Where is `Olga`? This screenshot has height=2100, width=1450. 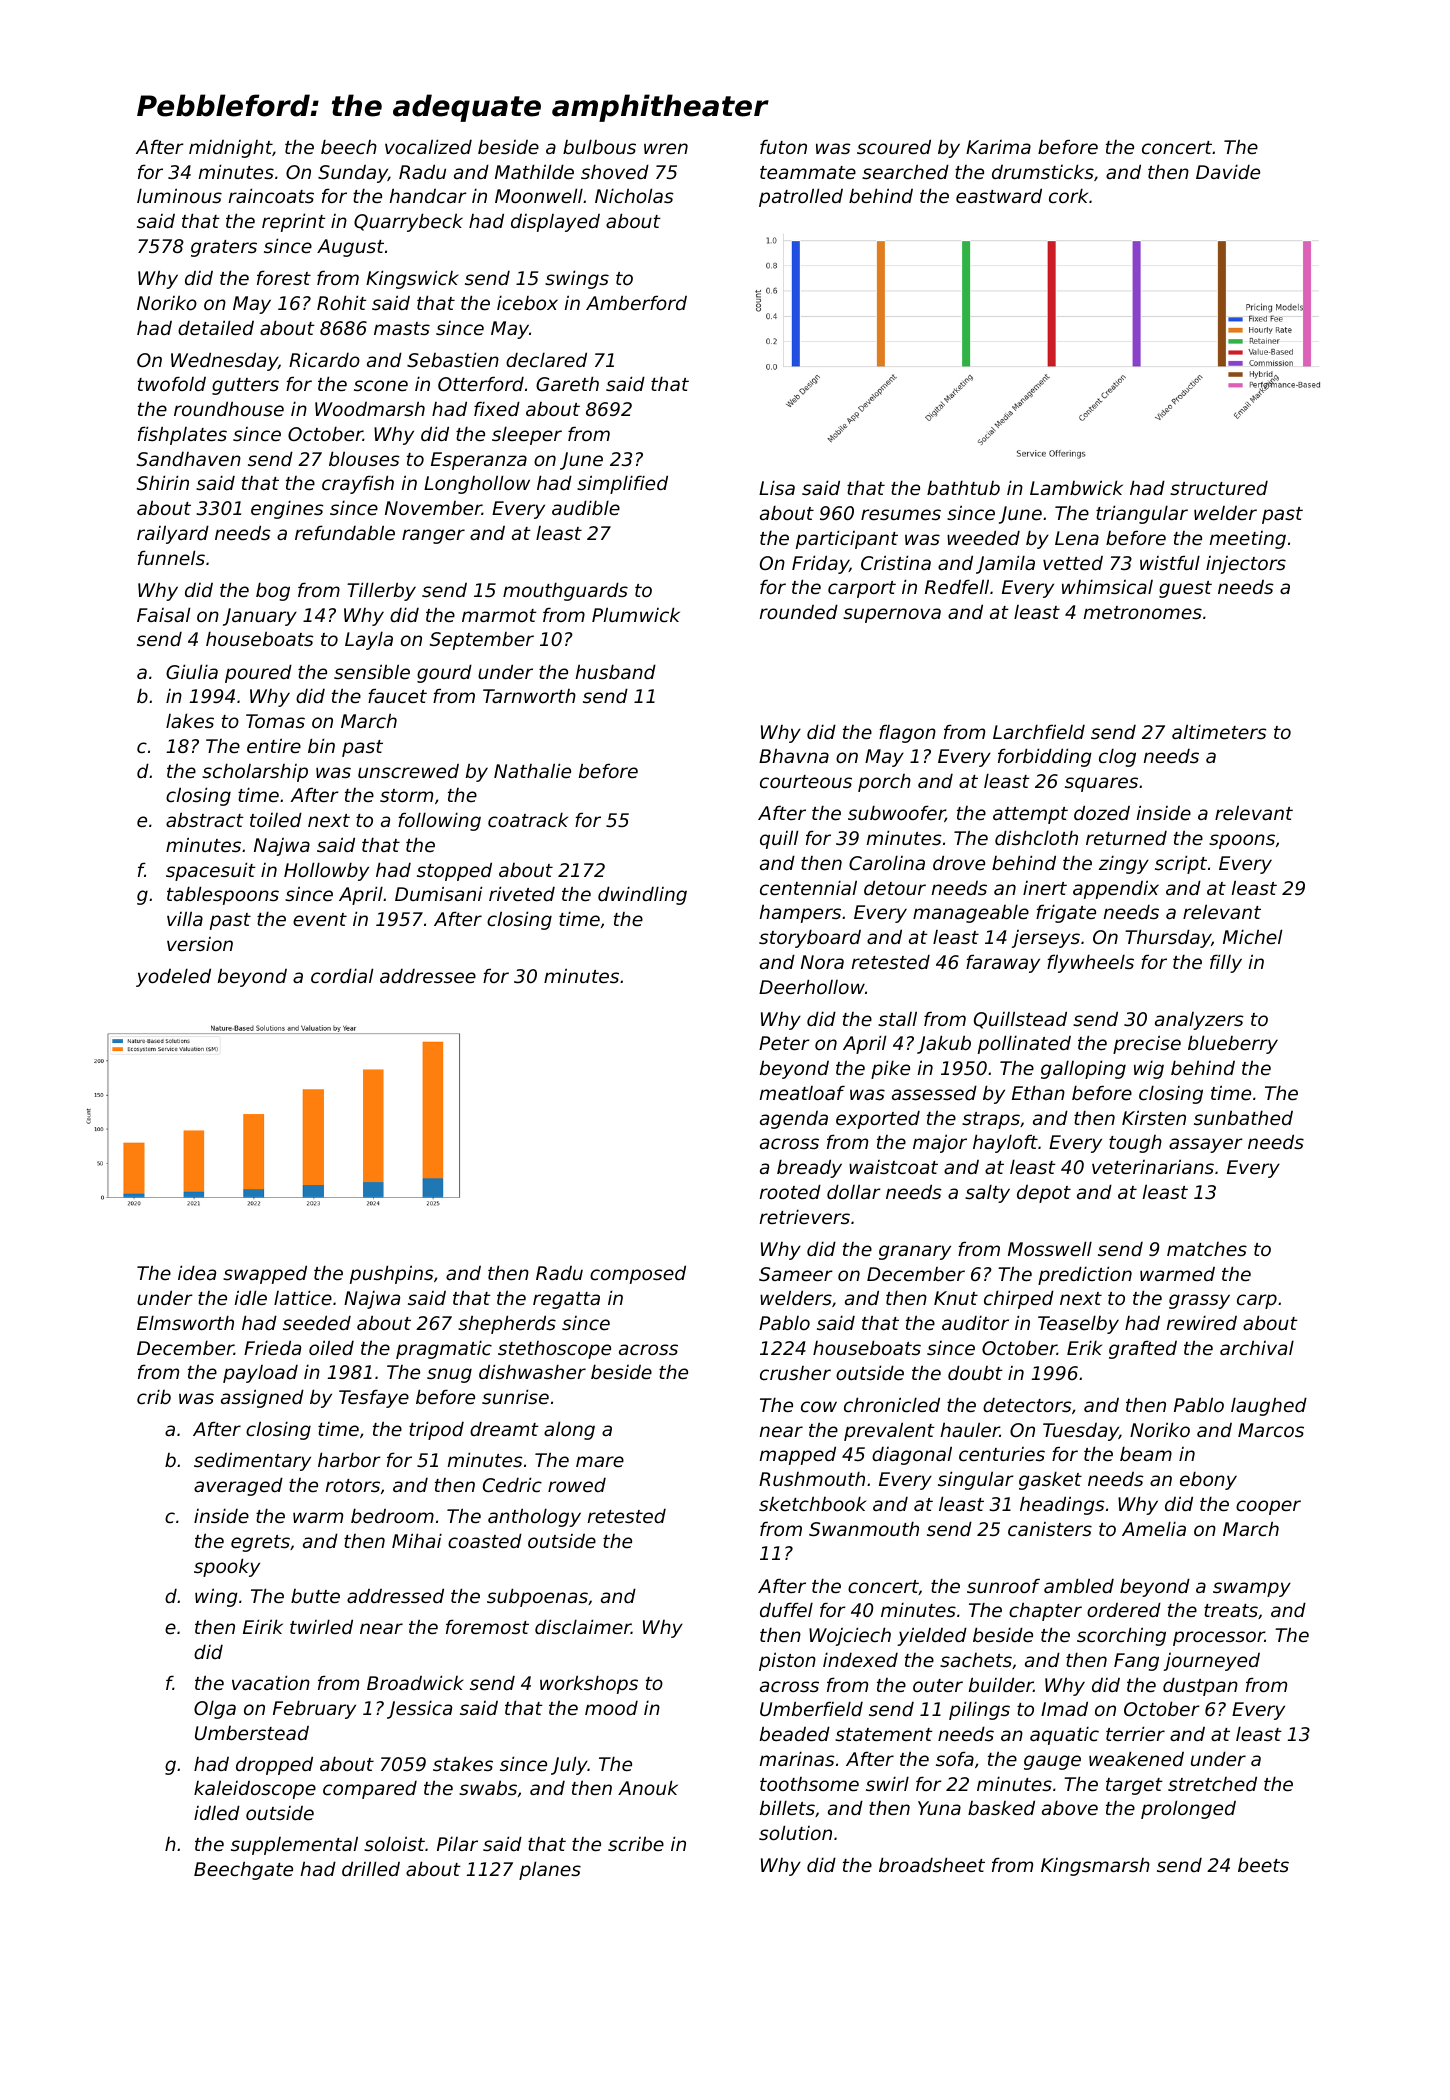 Olga is located at coordinates (215, 1709).
